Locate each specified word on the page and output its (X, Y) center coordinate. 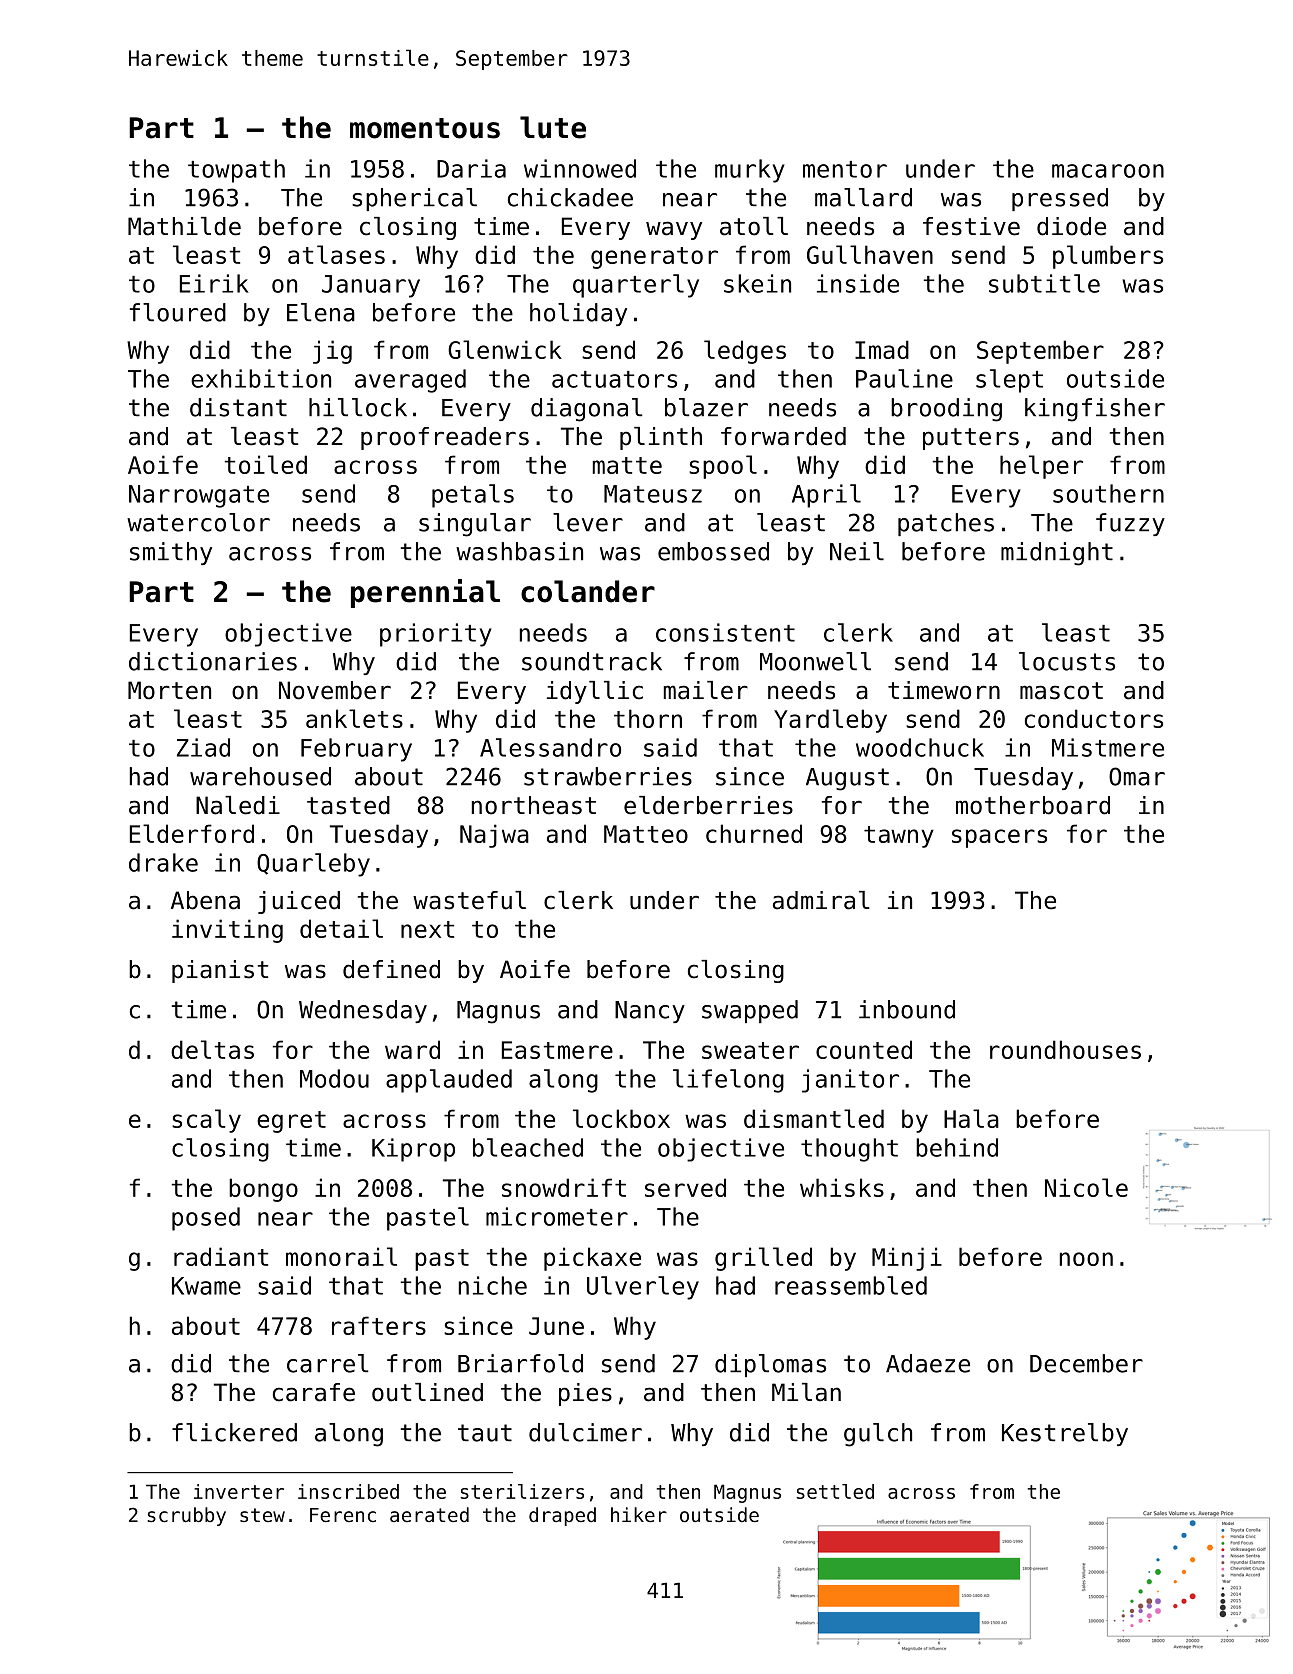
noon (1086, 1259)
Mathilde (184, 226)
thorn (648, 718)
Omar (1137, 776)
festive (971, 226)
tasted (348, 805)
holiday (578, 314)
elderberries (708, 805)
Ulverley (643, 1288)
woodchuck (920, 747)
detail (341, 928)
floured (178, 312)
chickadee (570, 197)
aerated (429, 1514)
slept (1009, 381)
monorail (341, 1256)
